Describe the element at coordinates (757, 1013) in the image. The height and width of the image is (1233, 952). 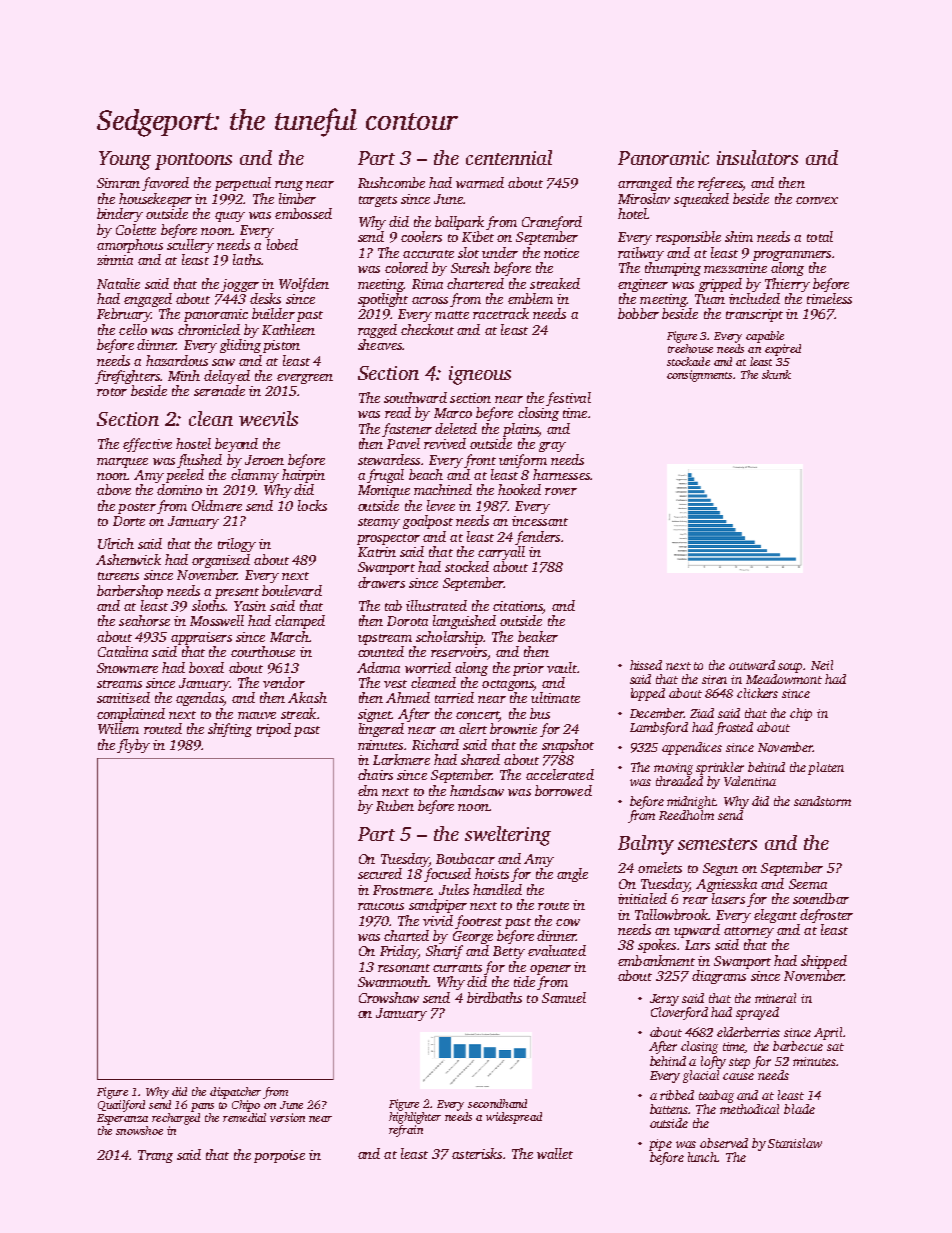
I see `sprayed` at that location.
